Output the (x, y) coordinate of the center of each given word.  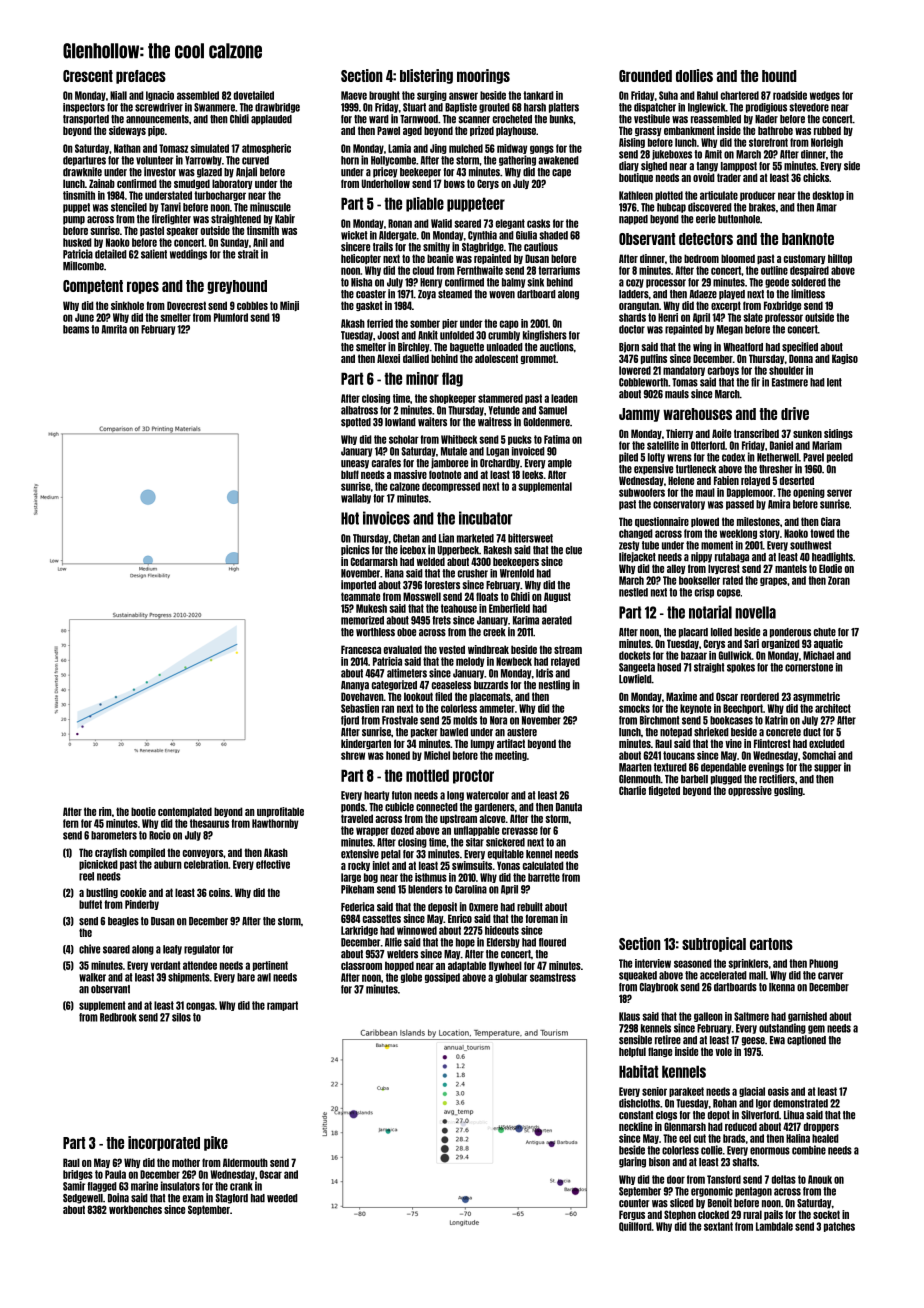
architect (833, 708)
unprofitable (280, 812)
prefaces (141, 77)
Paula (115, 1174)
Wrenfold (517, 573)
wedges (825, 96)
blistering (426, 76)
